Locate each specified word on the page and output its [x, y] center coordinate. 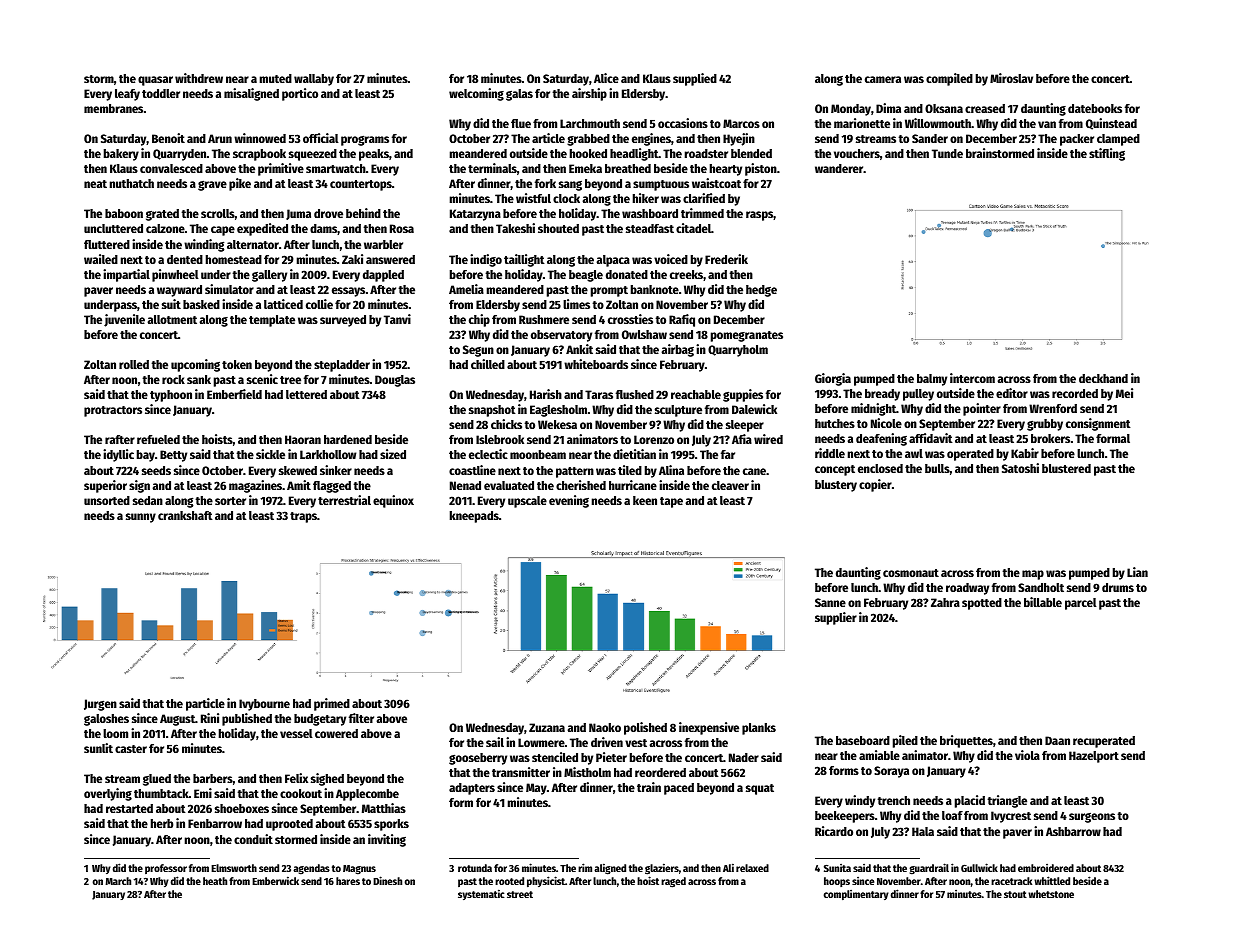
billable [1043, 602]
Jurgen [100, 705]
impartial [126, 275]
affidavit [931, 438]
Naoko [605, 727]
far [728, 454]
